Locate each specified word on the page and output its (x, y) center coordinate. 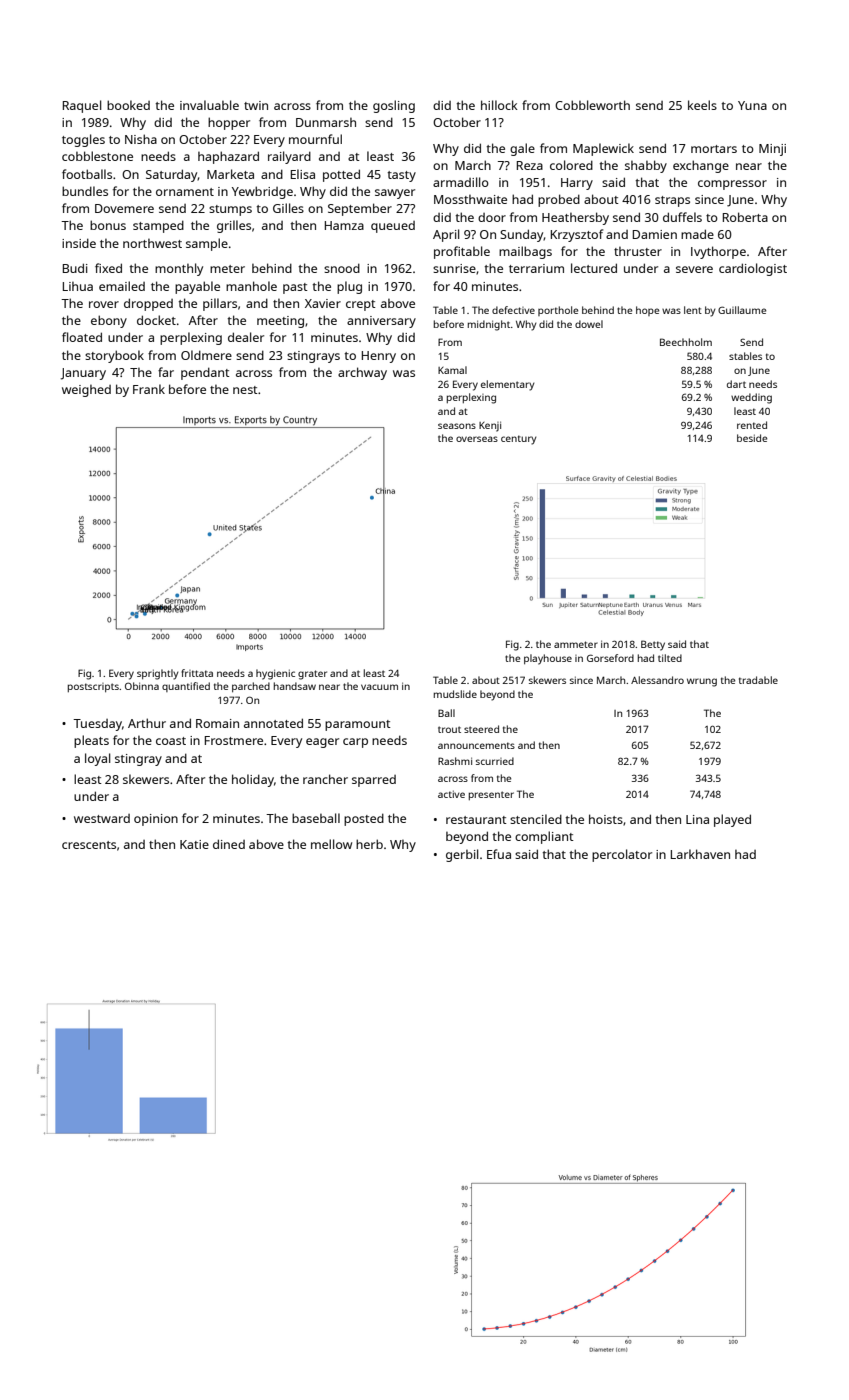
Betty (653, 645)
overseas (477, 439)
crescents (89, 845)
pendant (205, 373)
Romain (217, 723)
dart (736, 384)
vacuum (379, 687)
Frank (149, 389)
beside (752, 438)
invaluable (209, 105)
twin (256, 105)
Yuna (752, 105)
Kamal (452, 370)
